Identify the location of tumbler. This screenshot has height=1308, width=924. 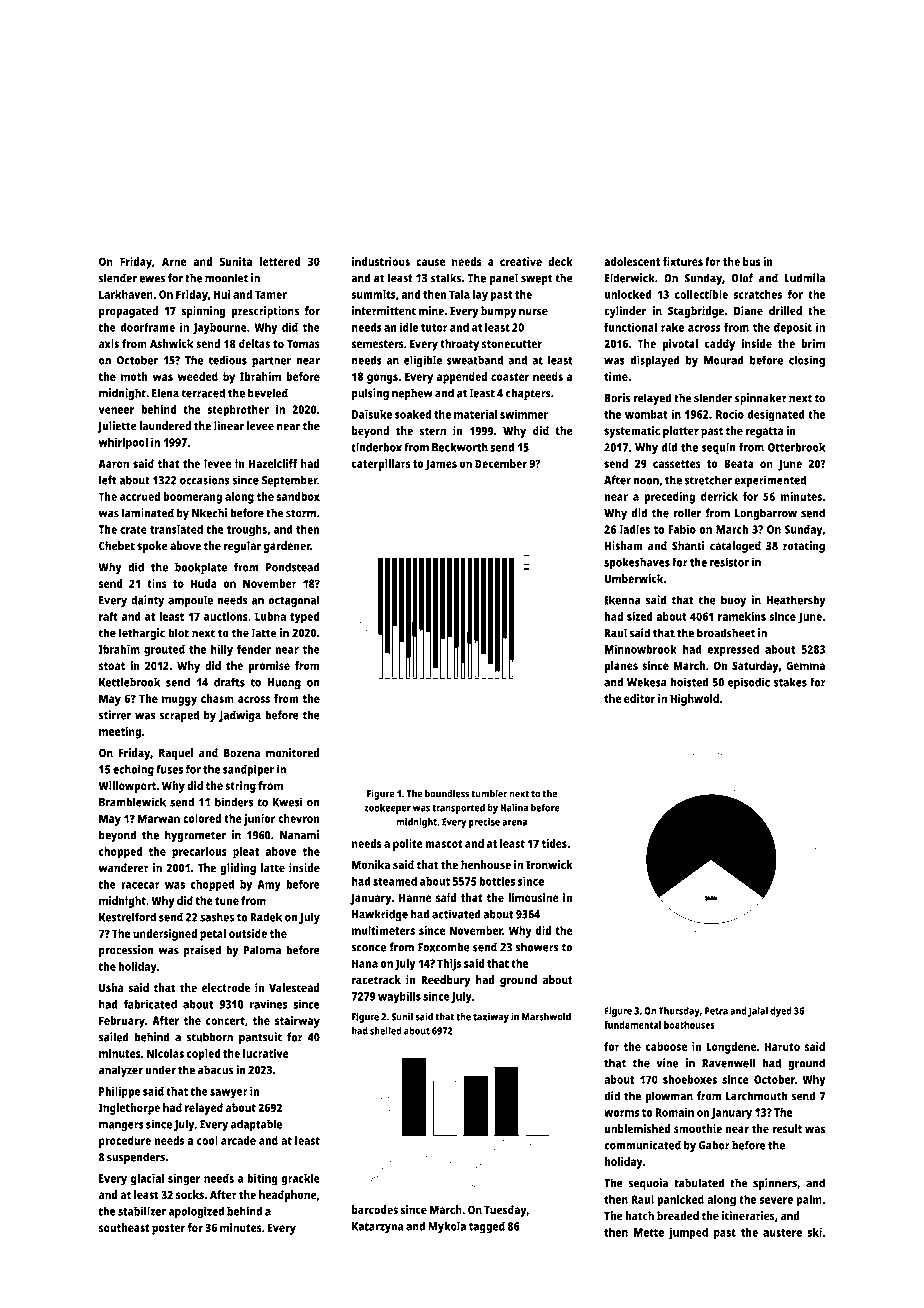
(489, 793).
